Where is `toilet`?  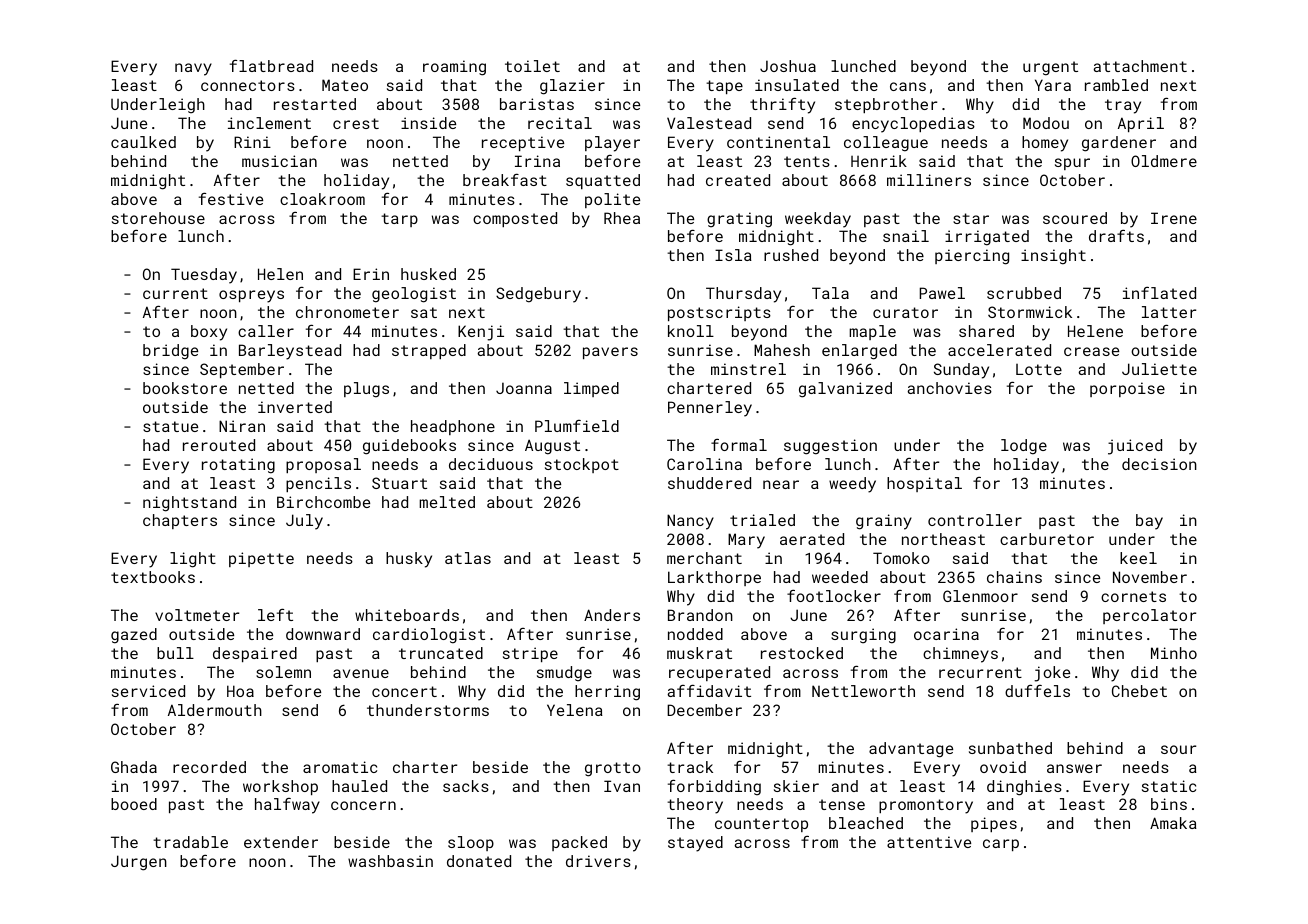
toilet is located at coordinates (532, 66).
